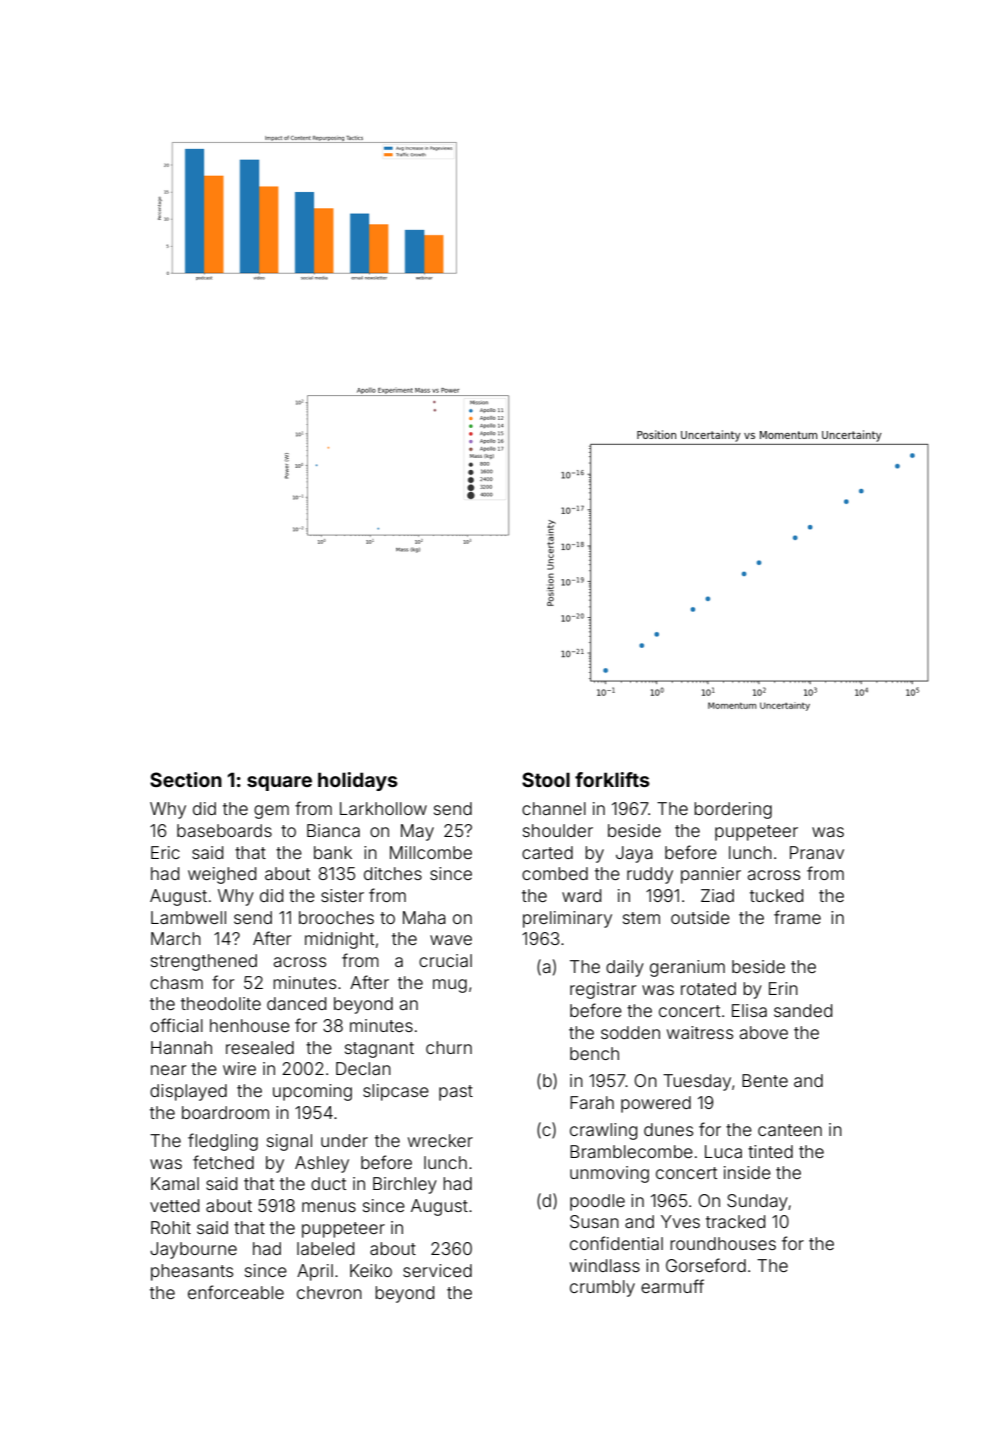 The width and height of the page is (995, 1441). Describe the element at coordinates (176, 982) in the page. I see `chasm` at that location.
